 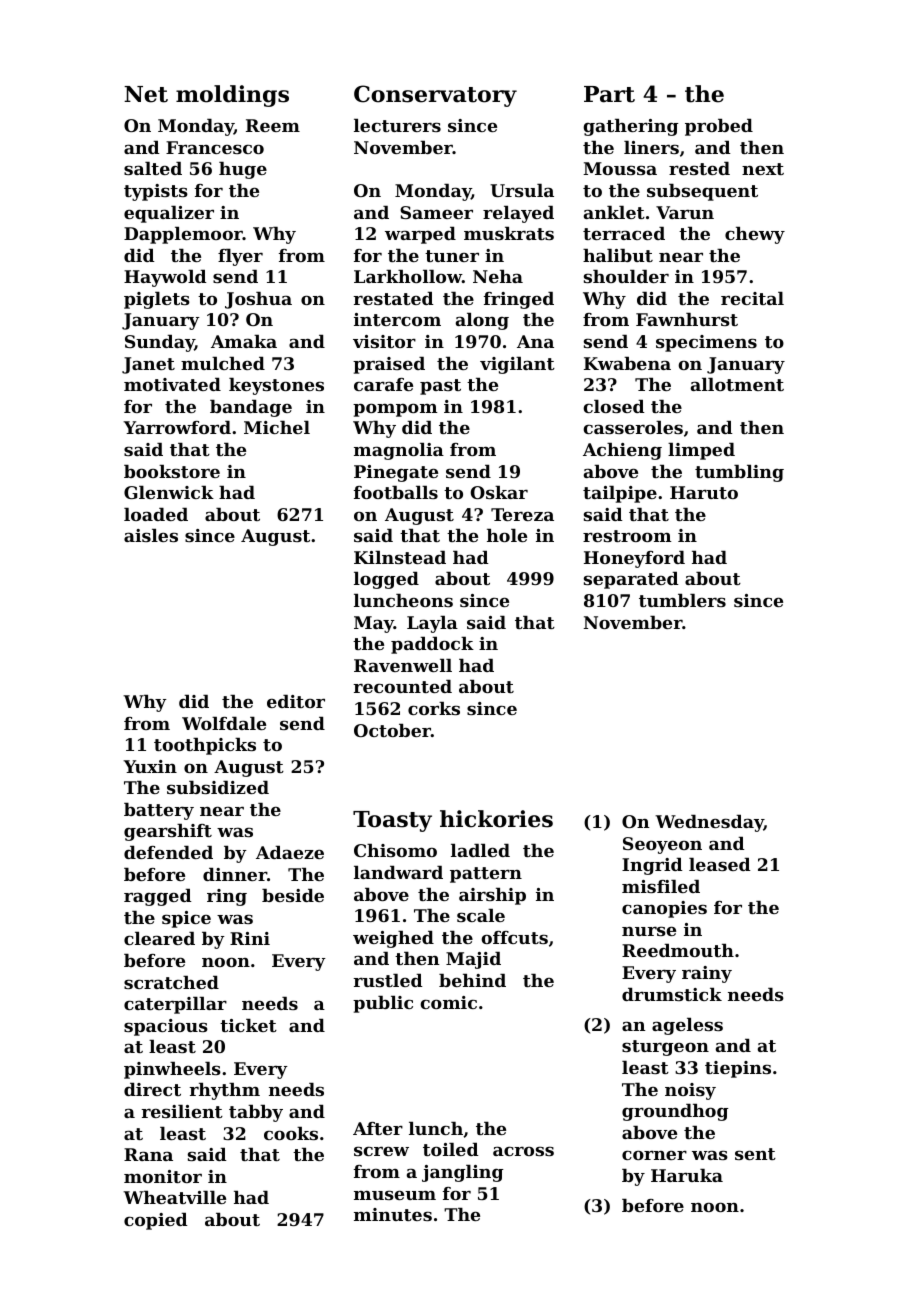 I want to click on rainy, so click(x=707, y=974).
